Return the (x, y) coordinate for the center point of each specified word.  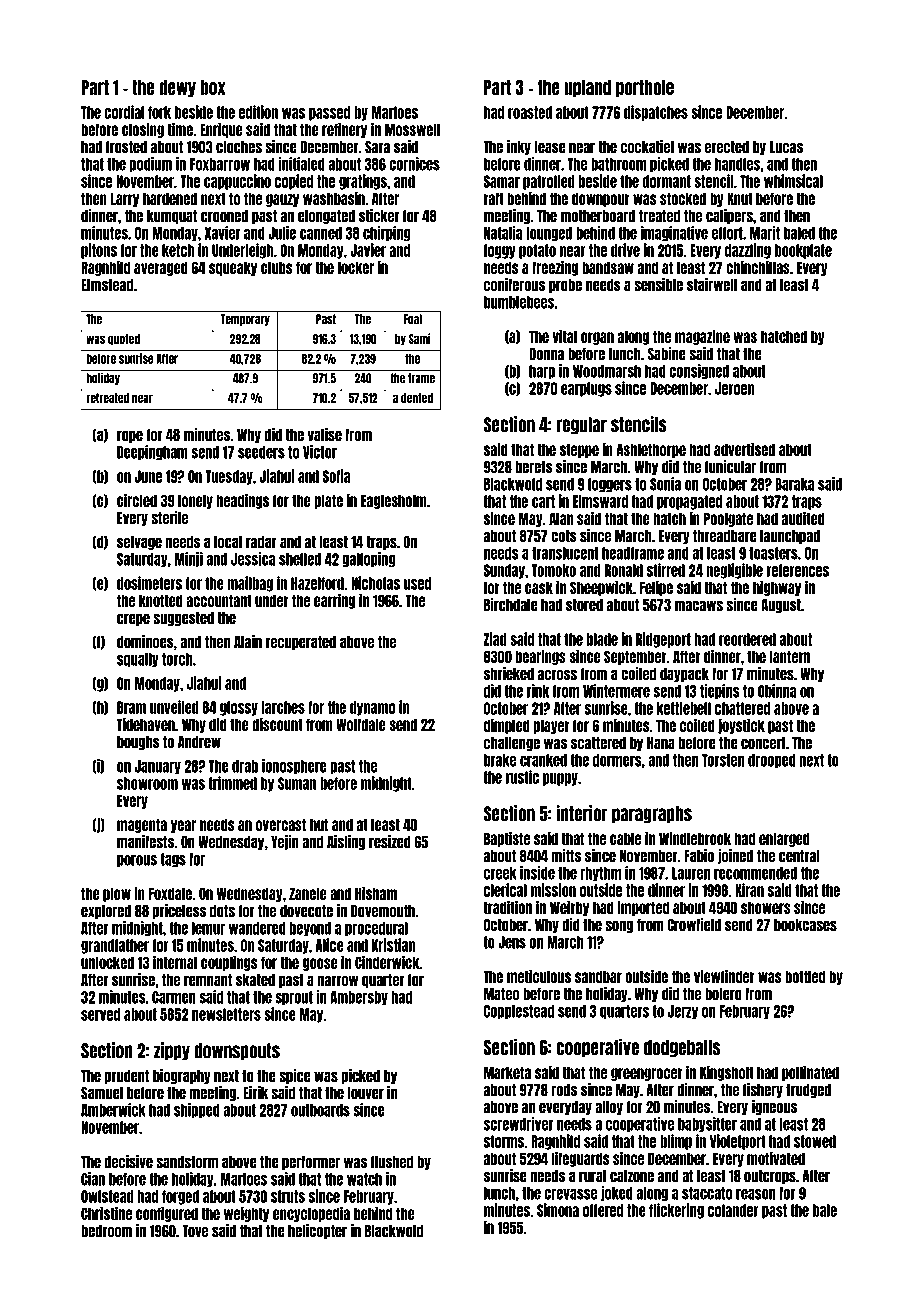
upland (587, 88)
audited (803, 518)
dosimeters (149, 583)
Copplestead (519, 1012)
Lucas (786, 147)
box (213, 87)
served (100, 1014)
